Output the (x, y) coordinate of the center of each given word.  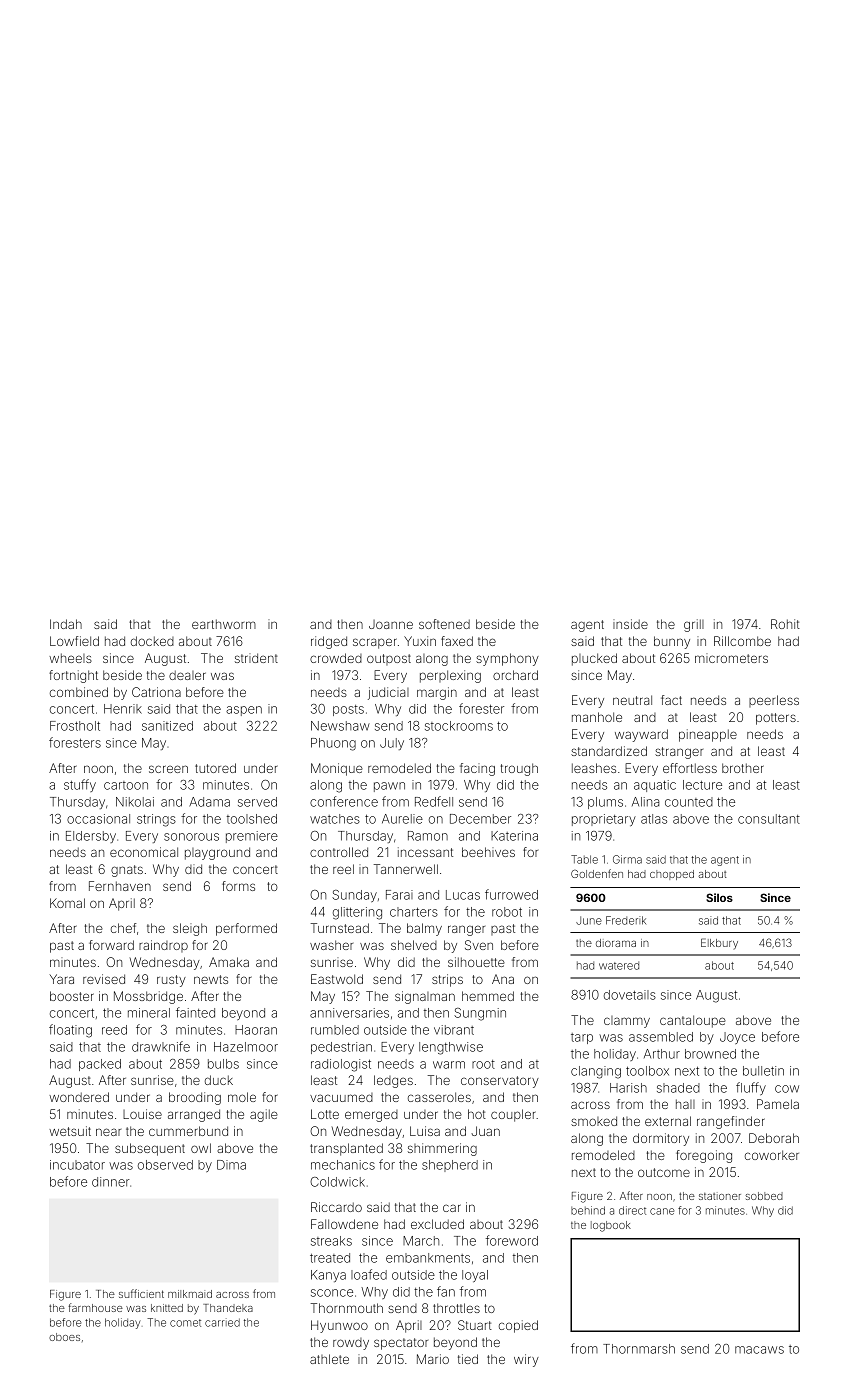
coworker (772, 1155)
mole (242, 1097)
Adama (209, 802)
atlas (654, 819)
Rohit (785, 624)
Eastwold (337, 979)
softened (444, 624)
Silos (719, 897)
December (480, 819)
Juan (485, 1131)
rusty (171, 981)
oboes (64, 1337)
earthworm (224, 624)
